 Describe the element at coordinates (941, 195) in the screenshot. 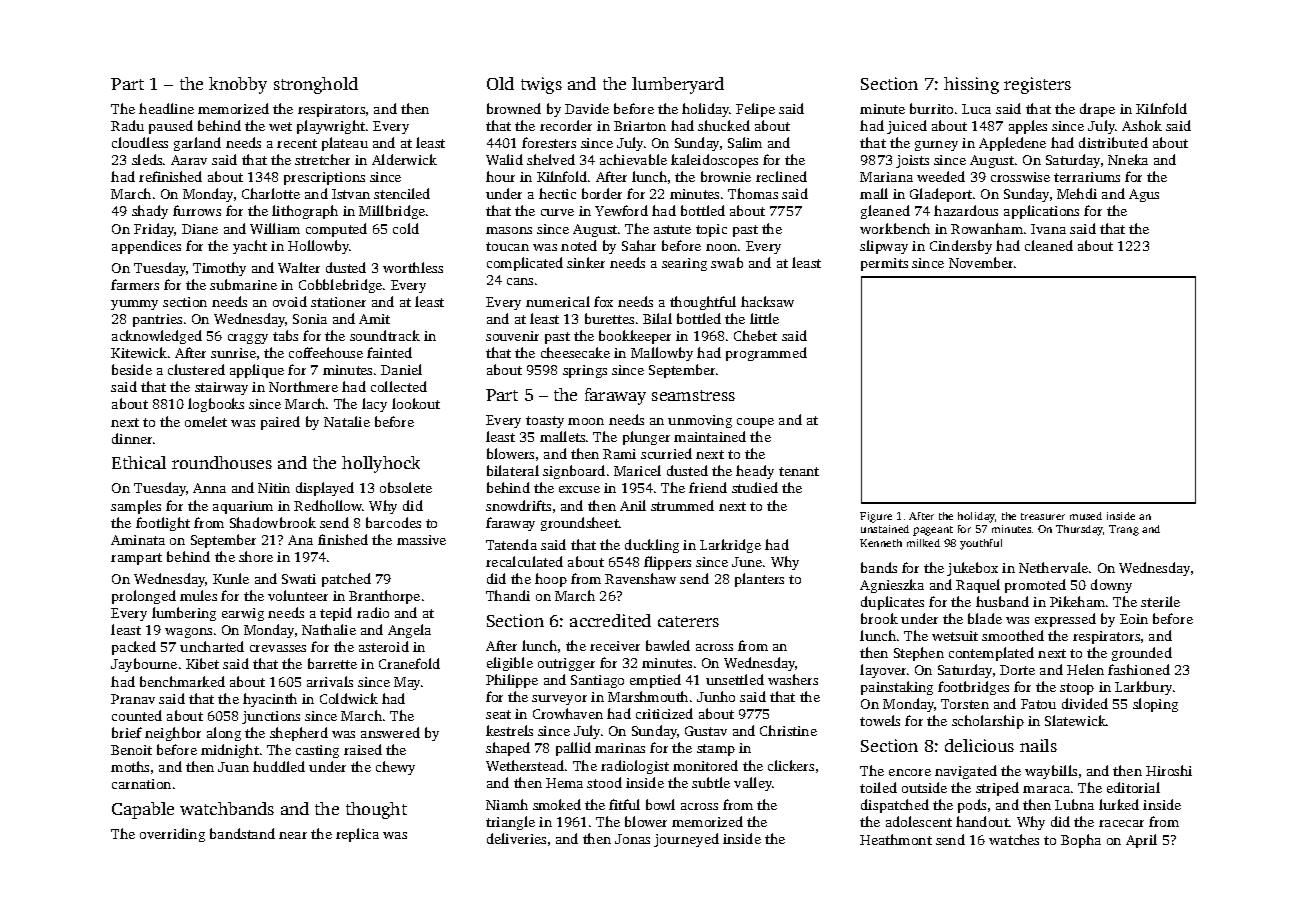

I see `Gladeport` at that location.
